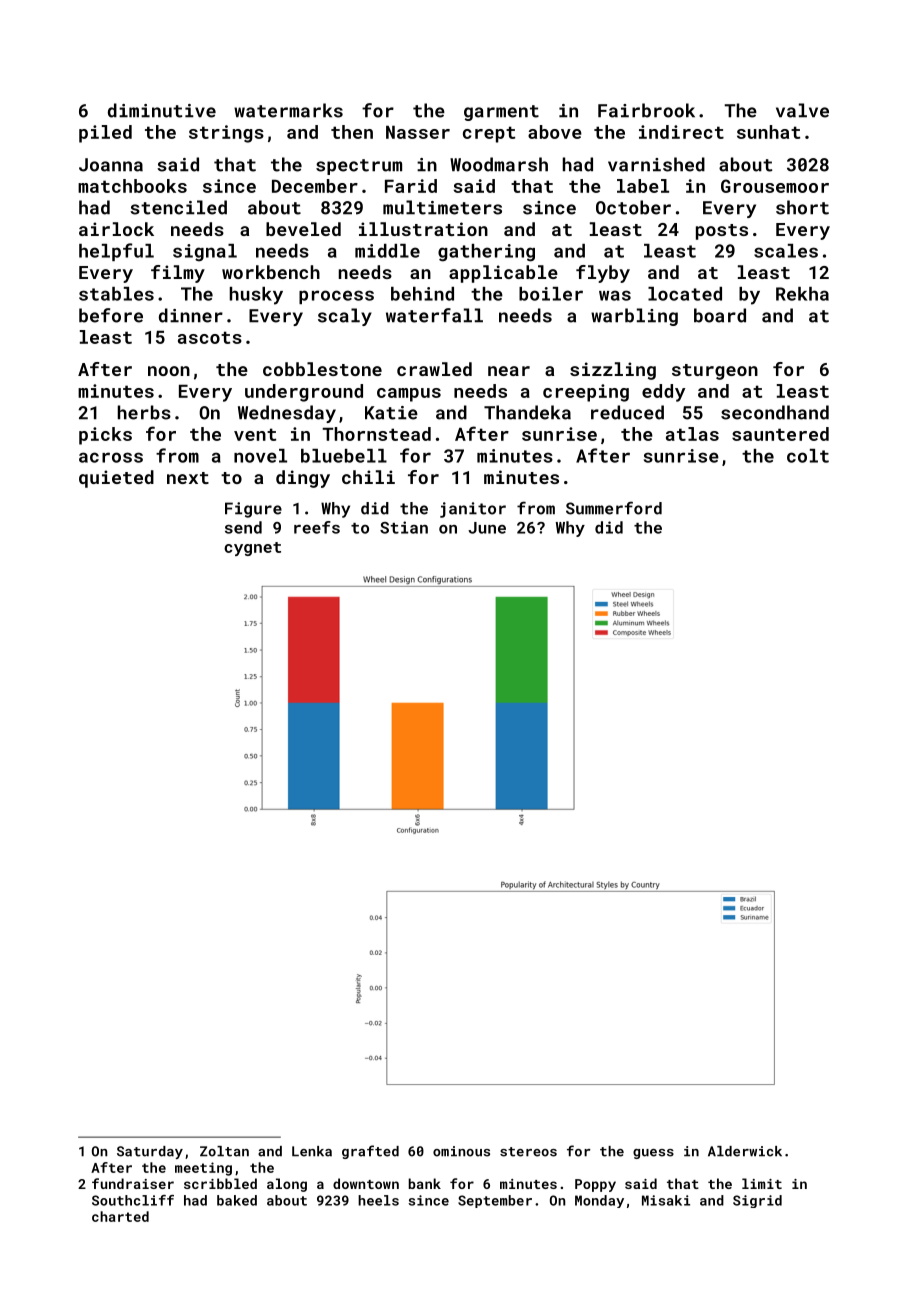 This image has width=908, height=1316. What do you see at coordinates (614, 508) in the image?
I see `Summerford` at bounding box center [614, 508].
